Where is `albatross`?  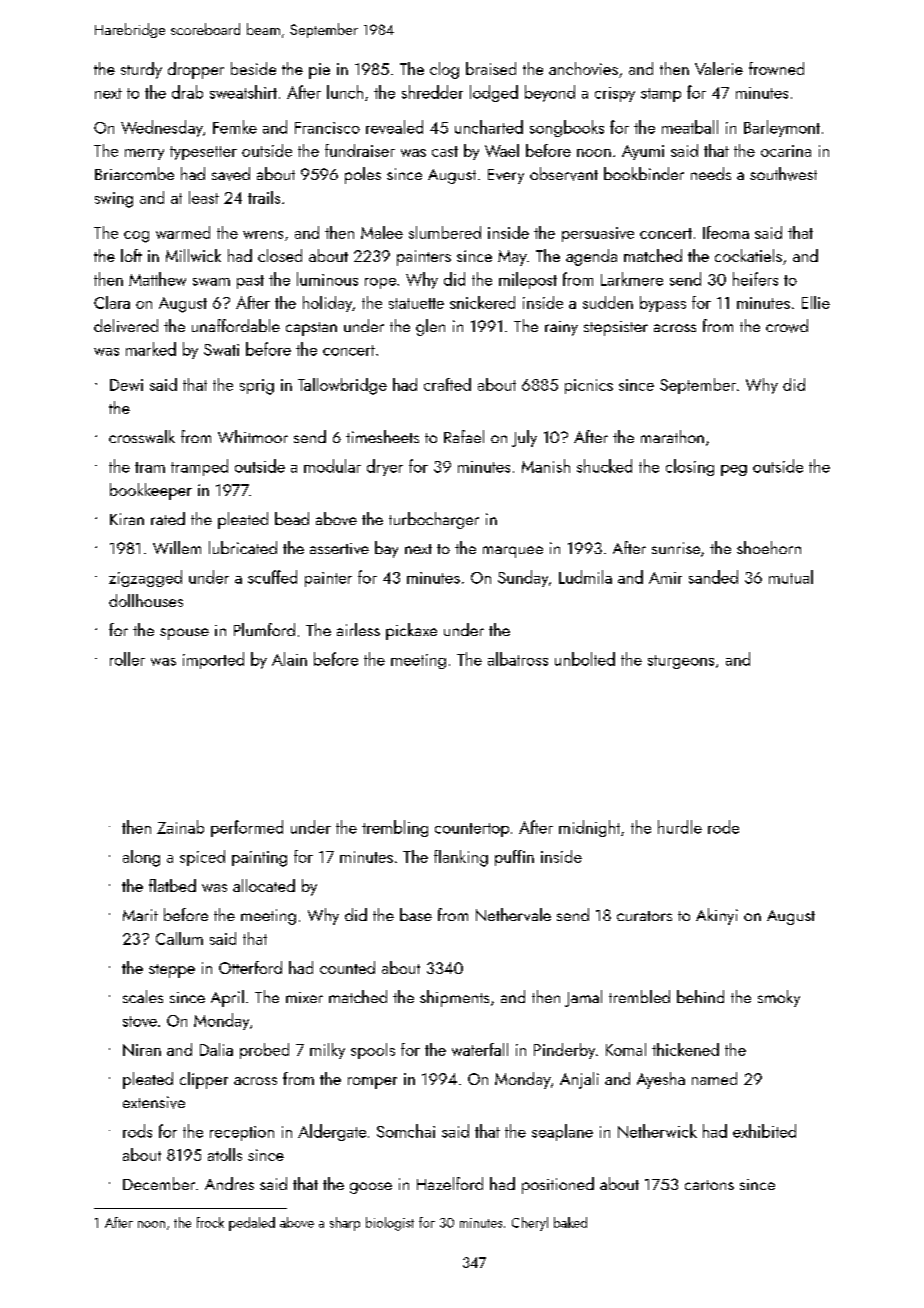
albatross is located at coordinates (518, 659).
